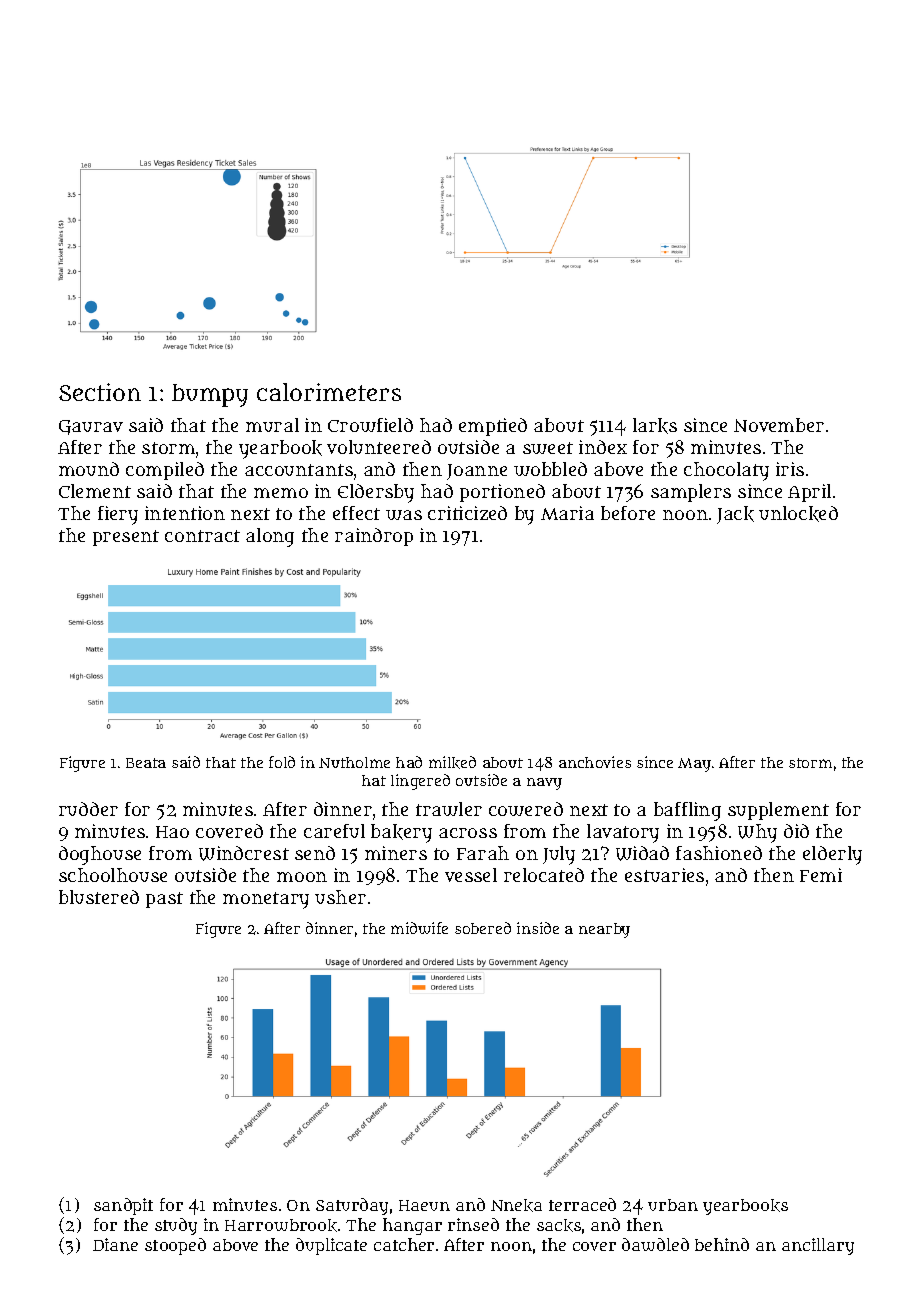  I want to click on anchovies, so click(595, 762).
